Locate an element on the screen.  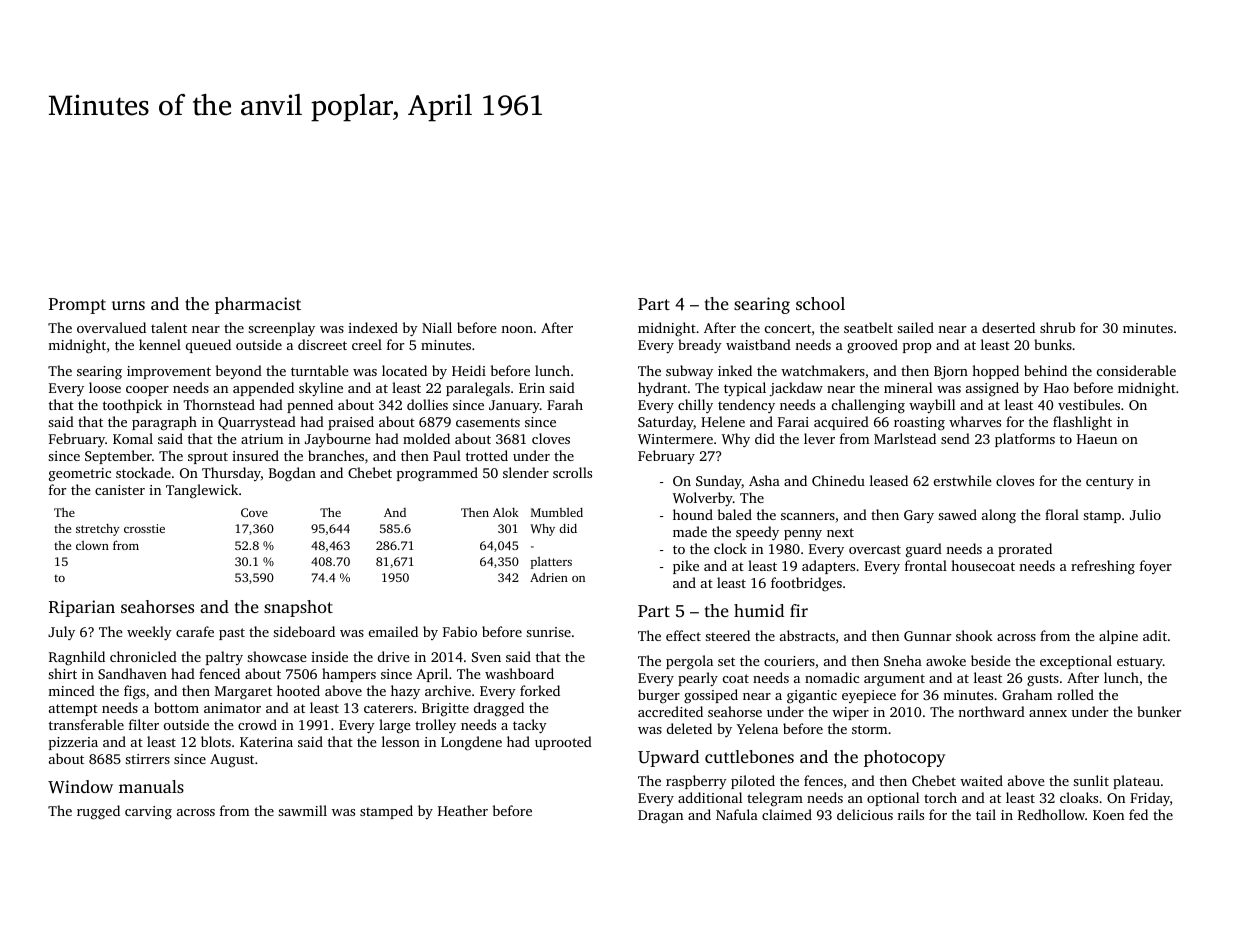
deserted is located at coordinates (1008, 327).
